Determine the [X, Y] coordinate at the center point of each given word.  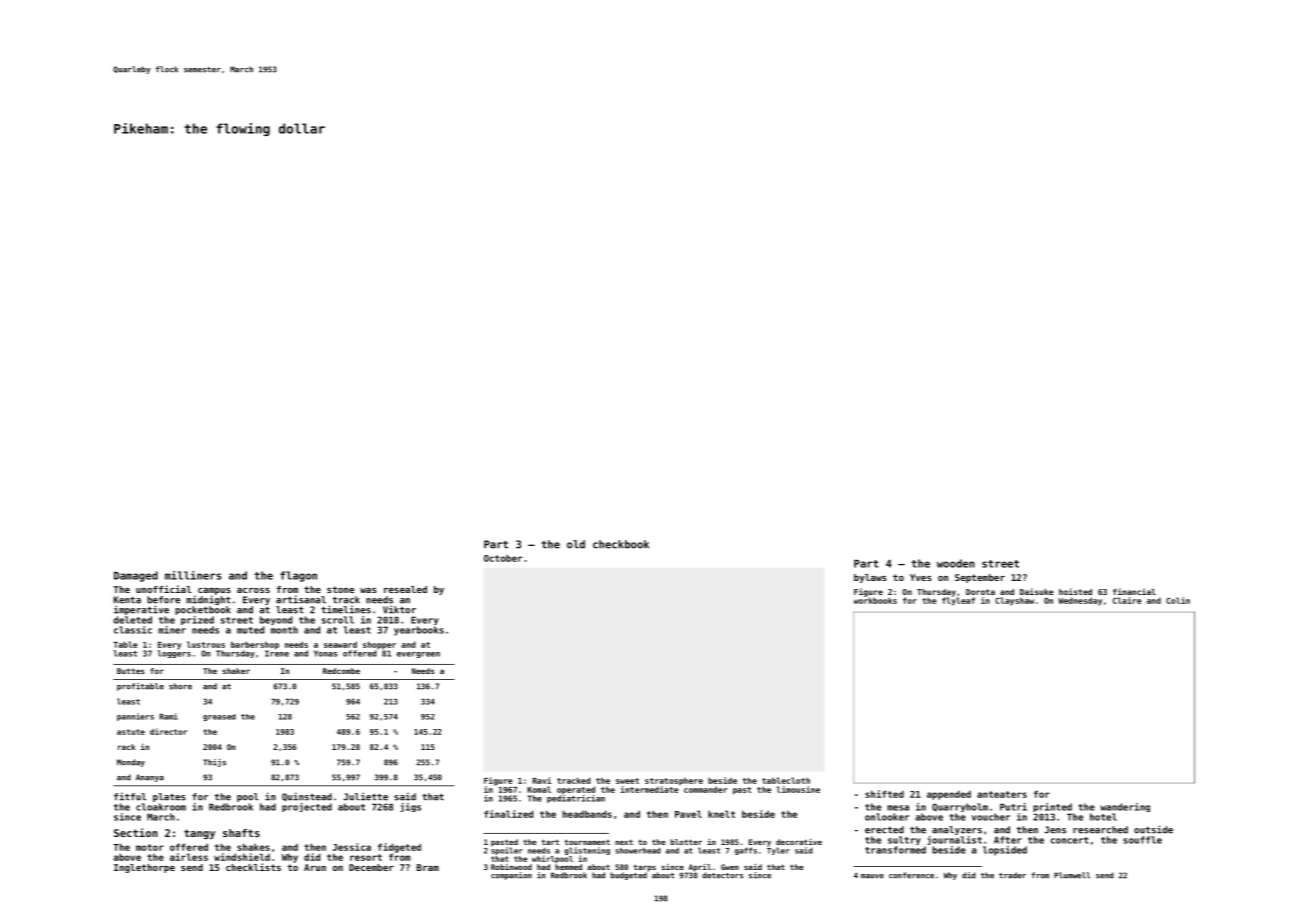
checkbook [621, 544]
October [503, 558]
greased [219, 717]
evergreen [418, 655]
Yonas [325, 653]
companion [511, 876]
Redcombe [341, 671]
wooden [956, 563]
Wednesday [1080, 601]
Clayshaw [1014, 601]
